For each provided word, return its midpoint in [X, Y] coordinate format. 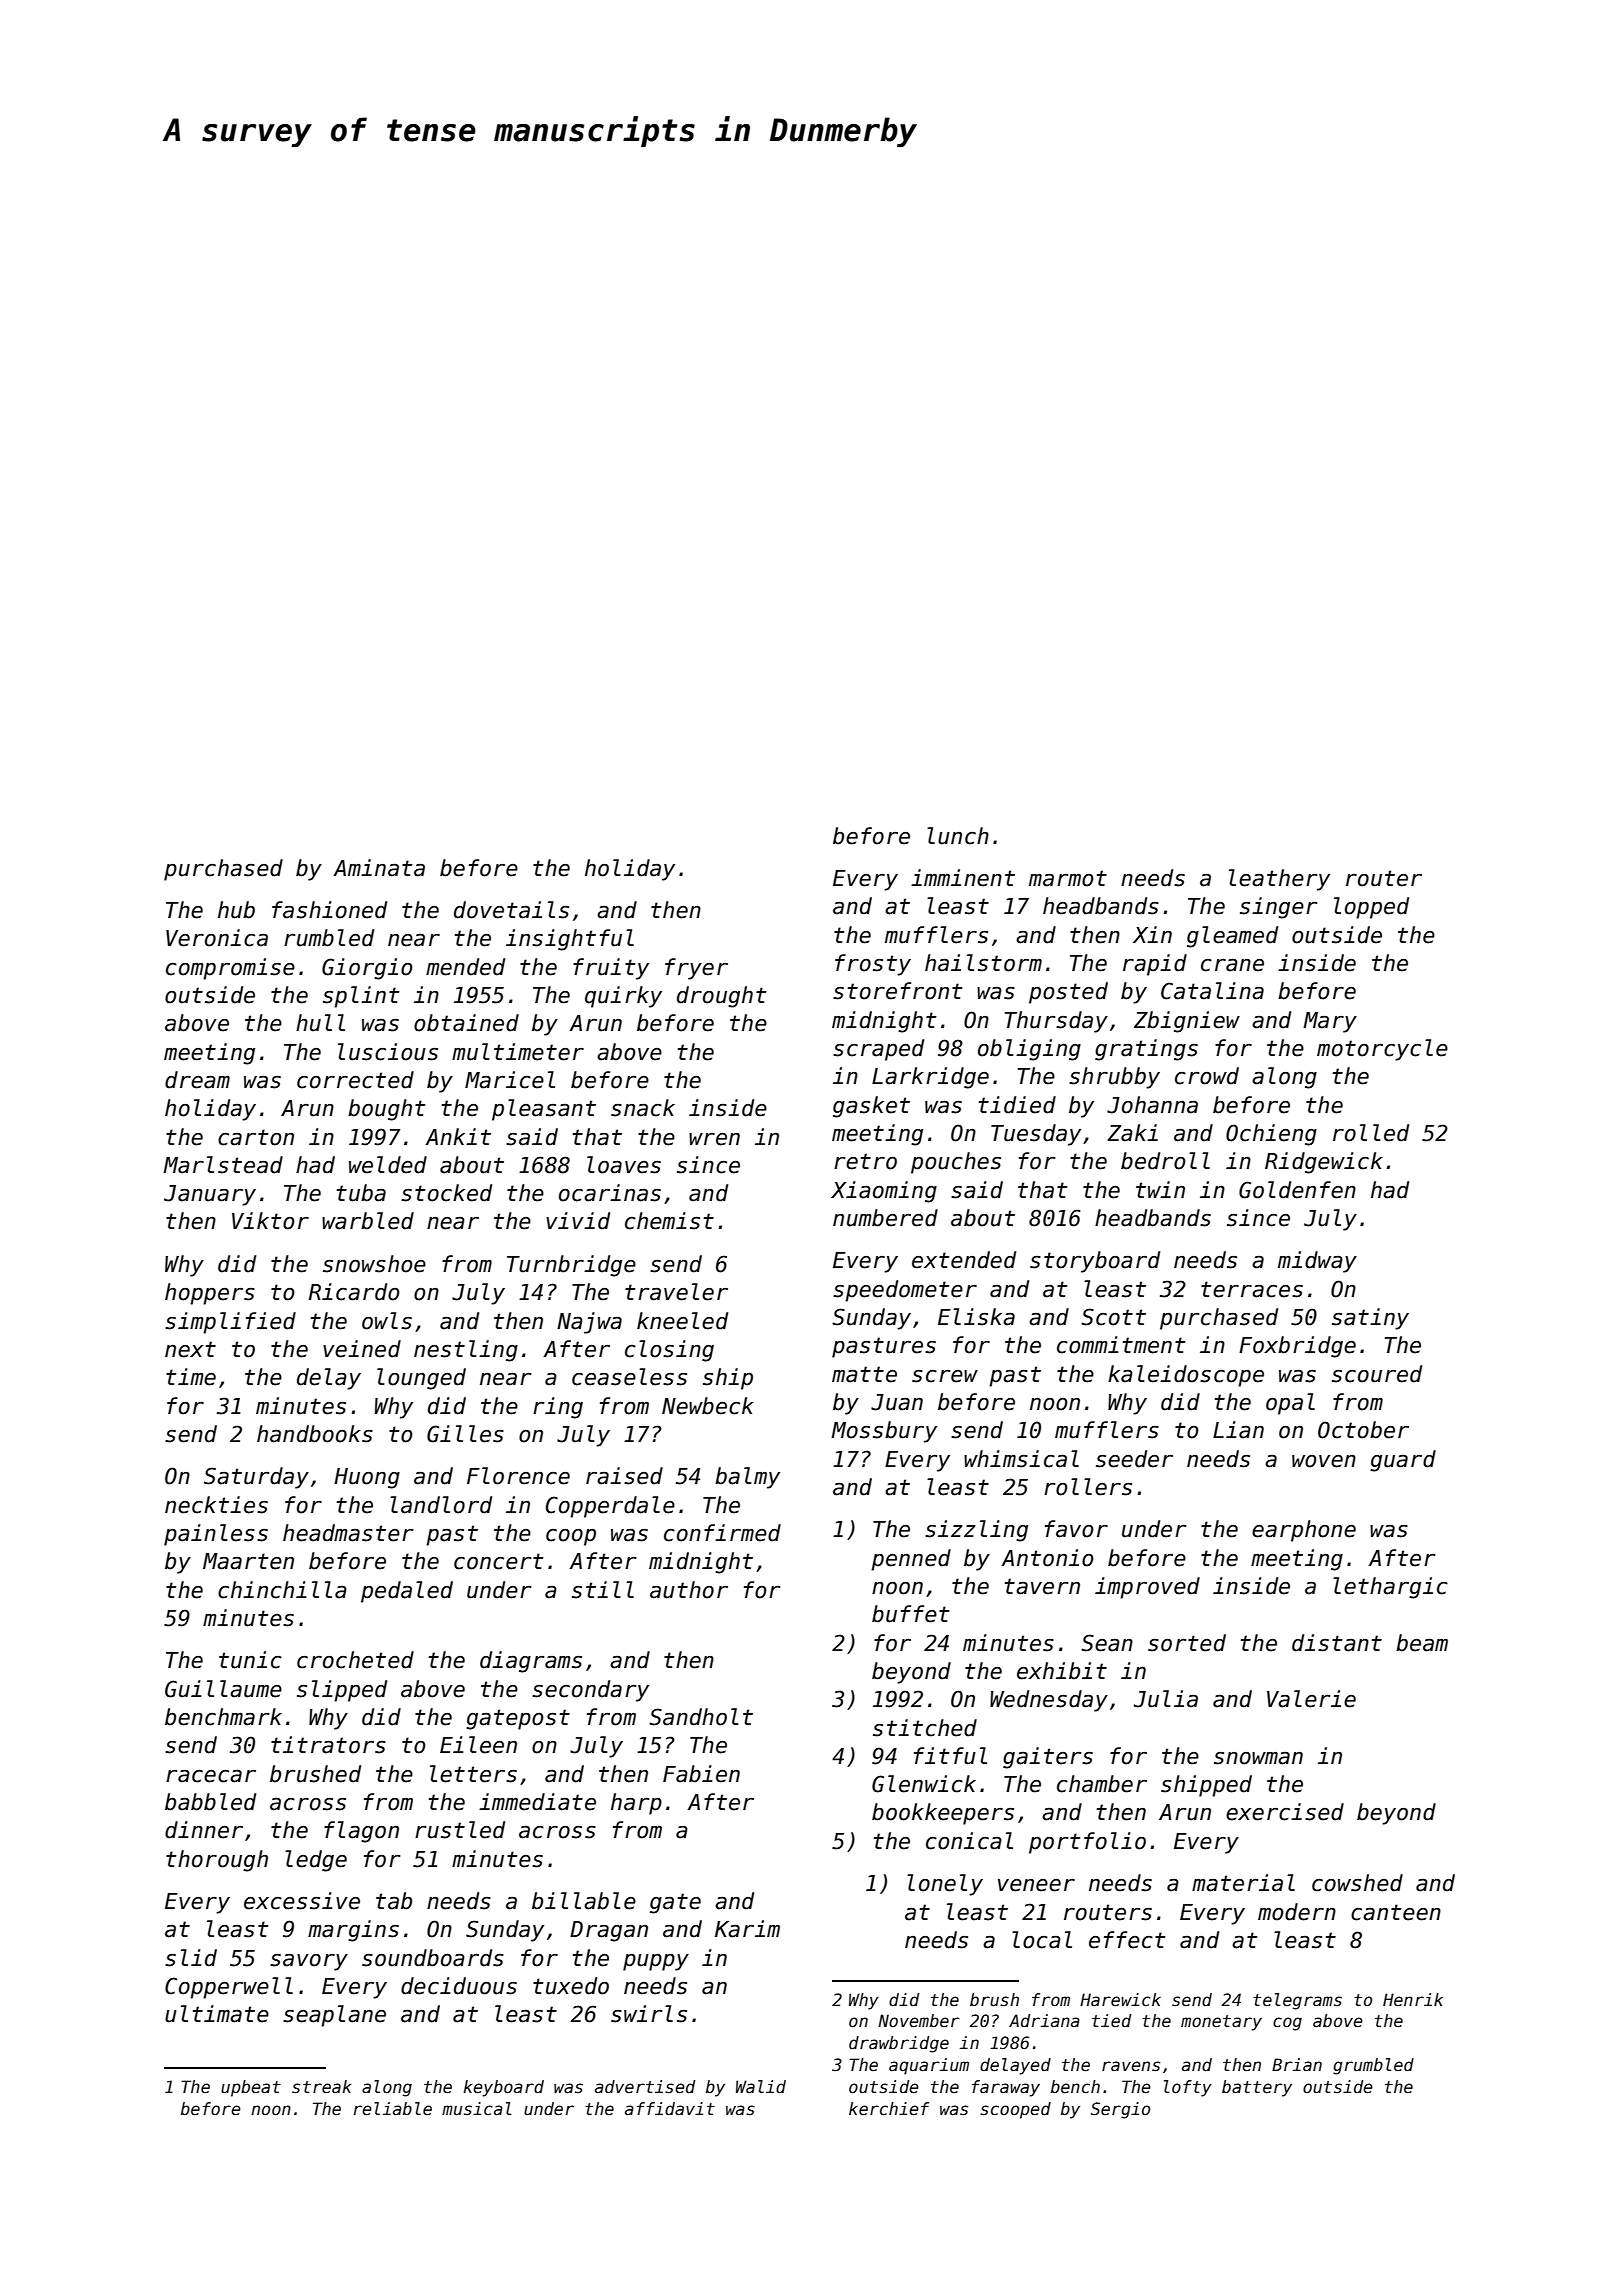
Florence [518, 1476]
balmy [747, 1478]
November [919, 2021]
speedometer [905, 1291]
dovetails [511, 910]
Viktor [270, 1221]
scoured [1377, 1374]
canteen [1396, 1912]
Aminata [379, 868]
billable [584, 1901]
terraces [1252, 1289]
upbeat [251, 2088]
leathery [1279, 880]
